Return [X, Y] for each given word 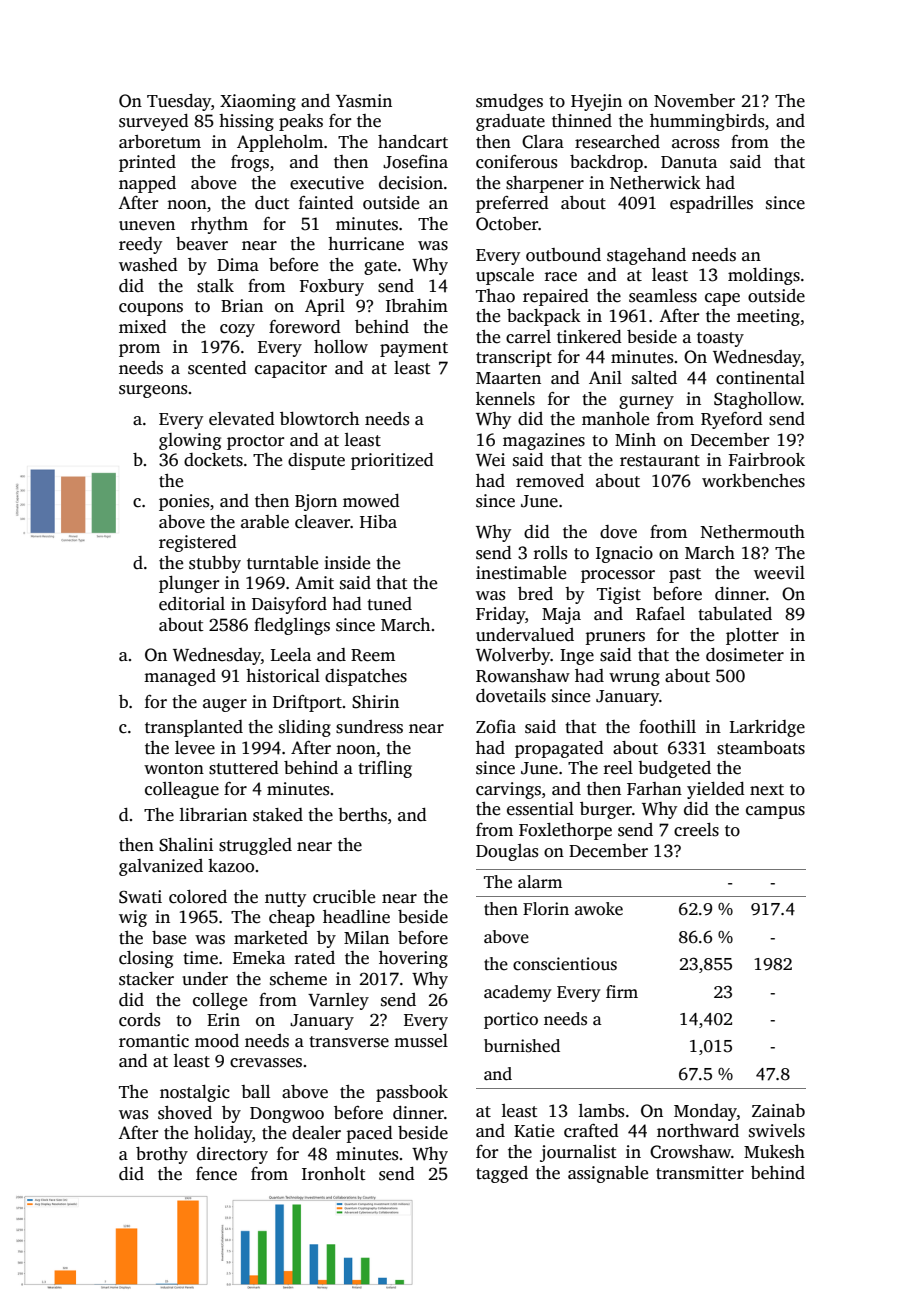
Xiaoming [258, 102]
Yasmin [364, 101]
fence [216, 1174]
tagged [502, 1174]
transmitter [700, 1173]
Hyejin [596, 102]
